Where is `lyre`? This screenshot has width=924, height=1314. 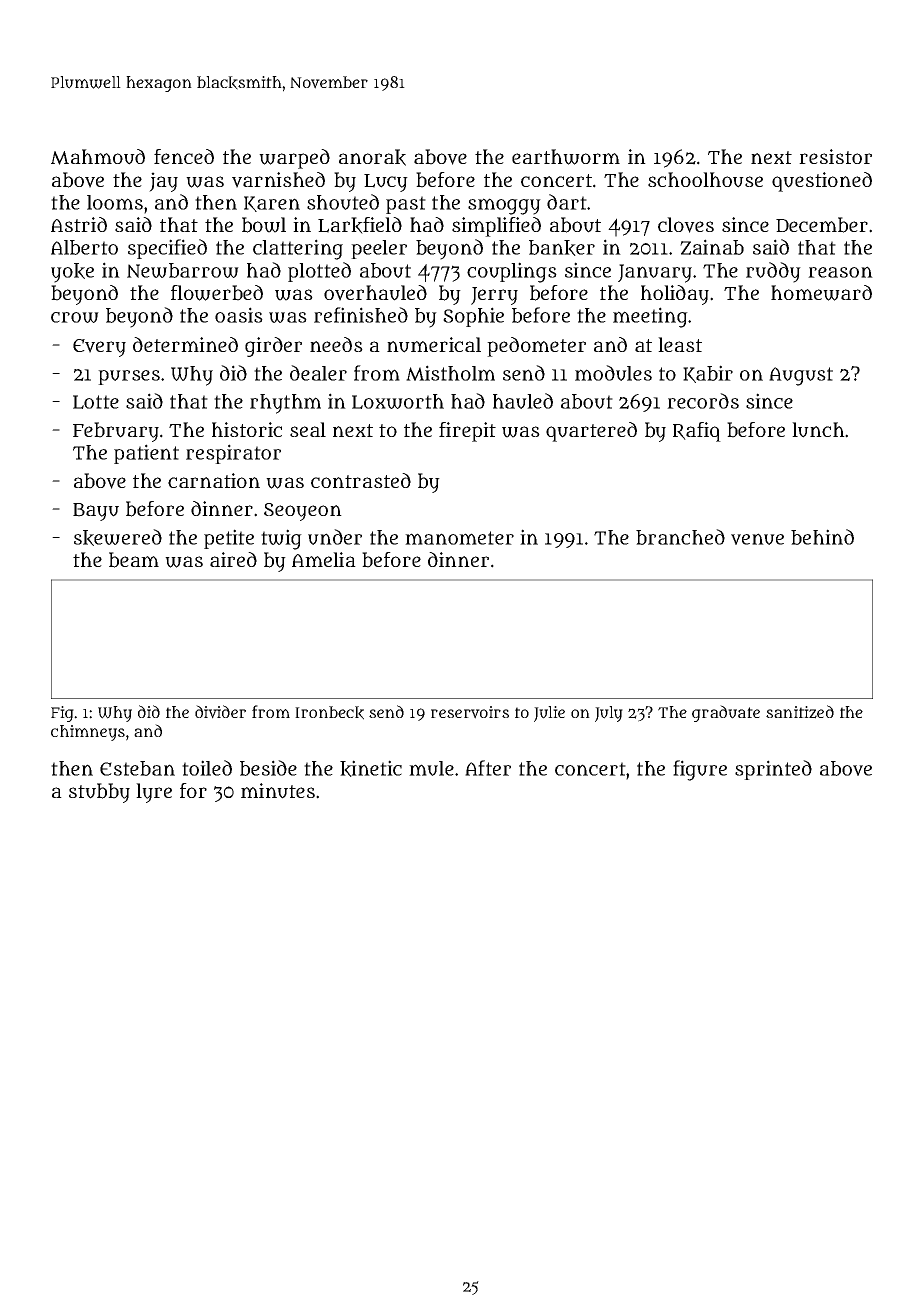 lyre is located at coordinates (154, 793).
